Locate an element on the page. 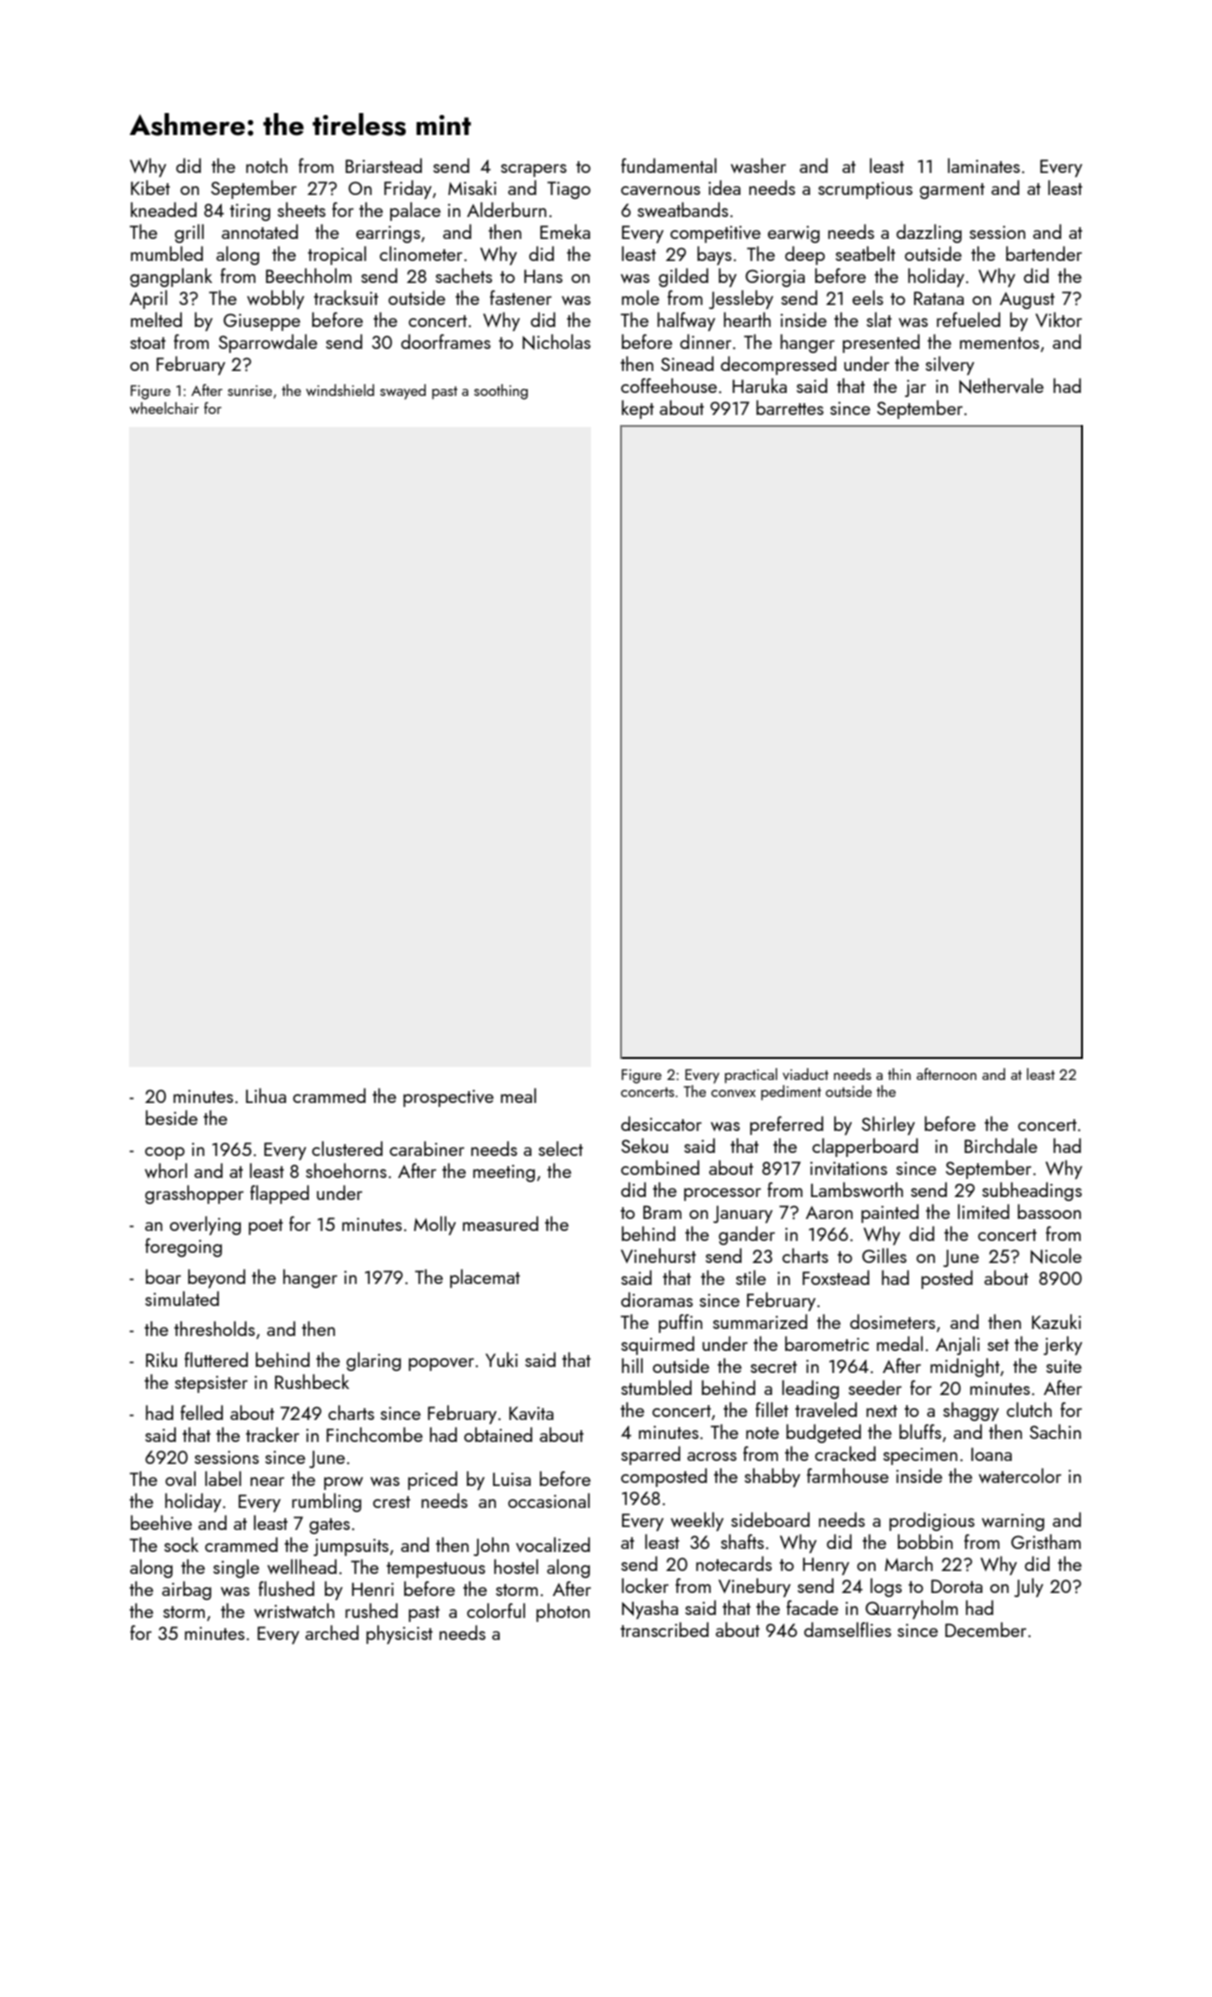  meal is located at coordinates (518, 1095).
